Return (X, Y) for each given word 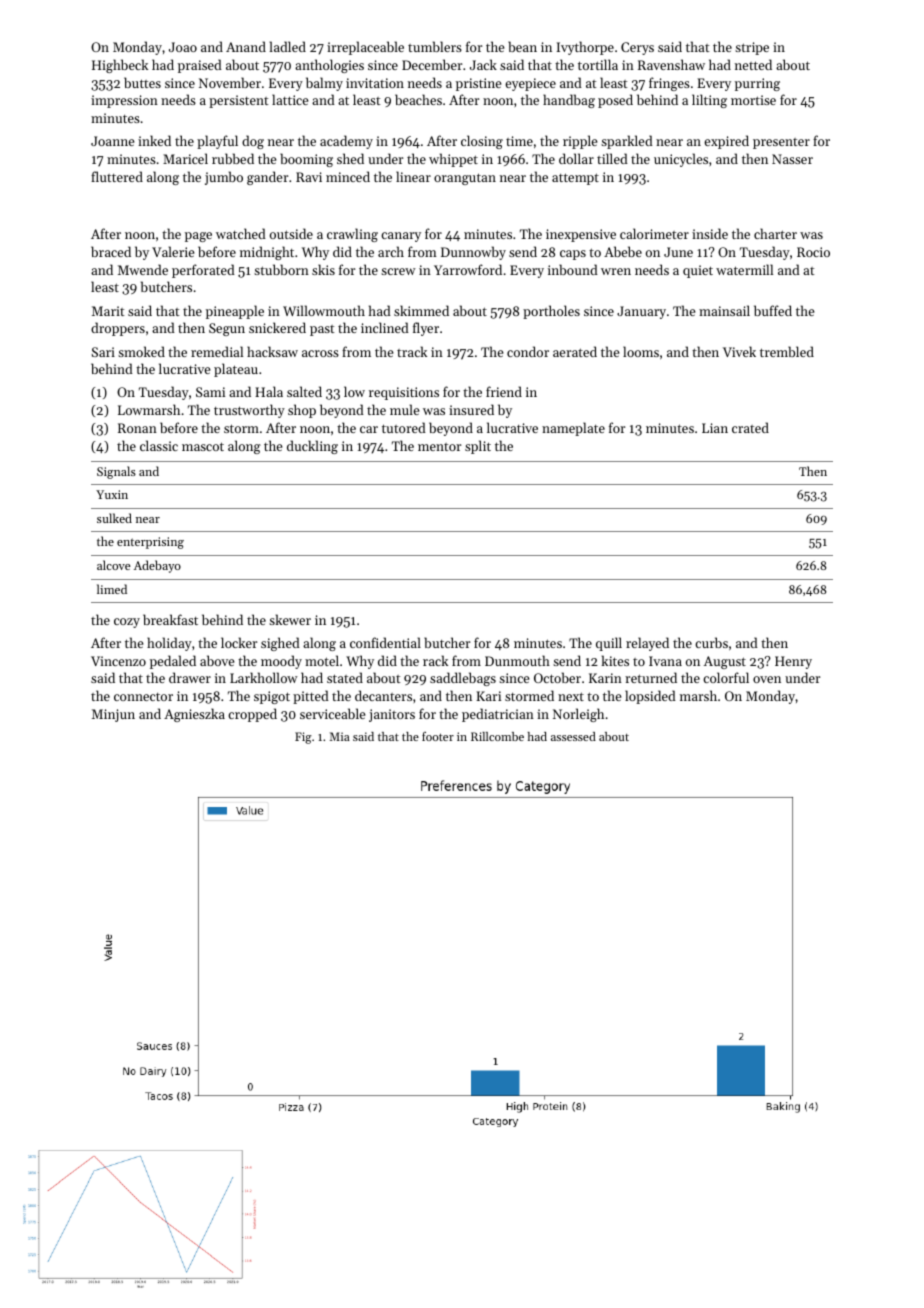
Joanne (112, 141)
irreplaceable (365, 48)
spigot (272, 697)
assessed (573, 736)
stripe (752, 48)
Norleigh (578, 715)
